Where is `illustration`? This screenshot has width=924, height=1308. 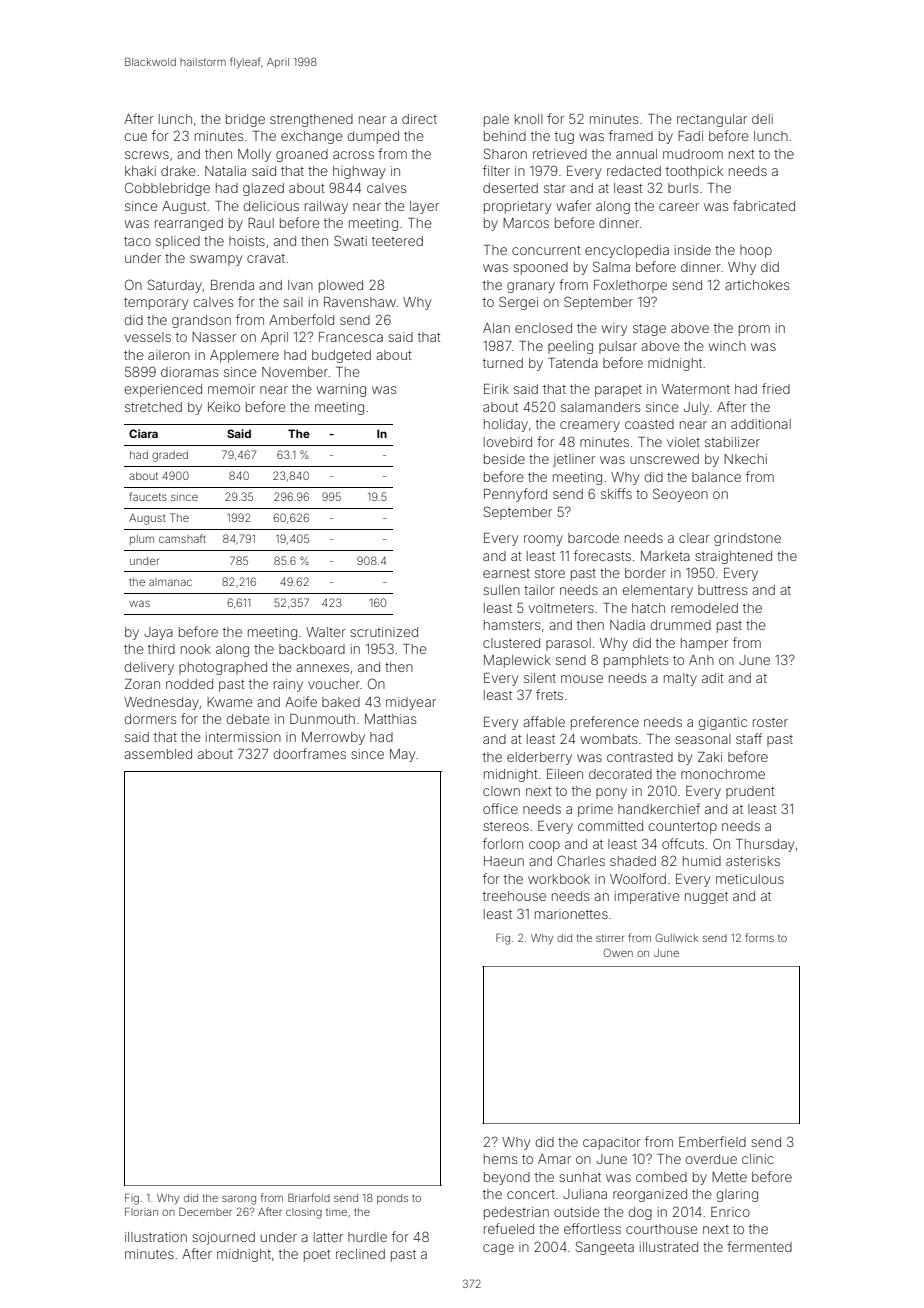 illustration is located at coordinates (156, 1237).
